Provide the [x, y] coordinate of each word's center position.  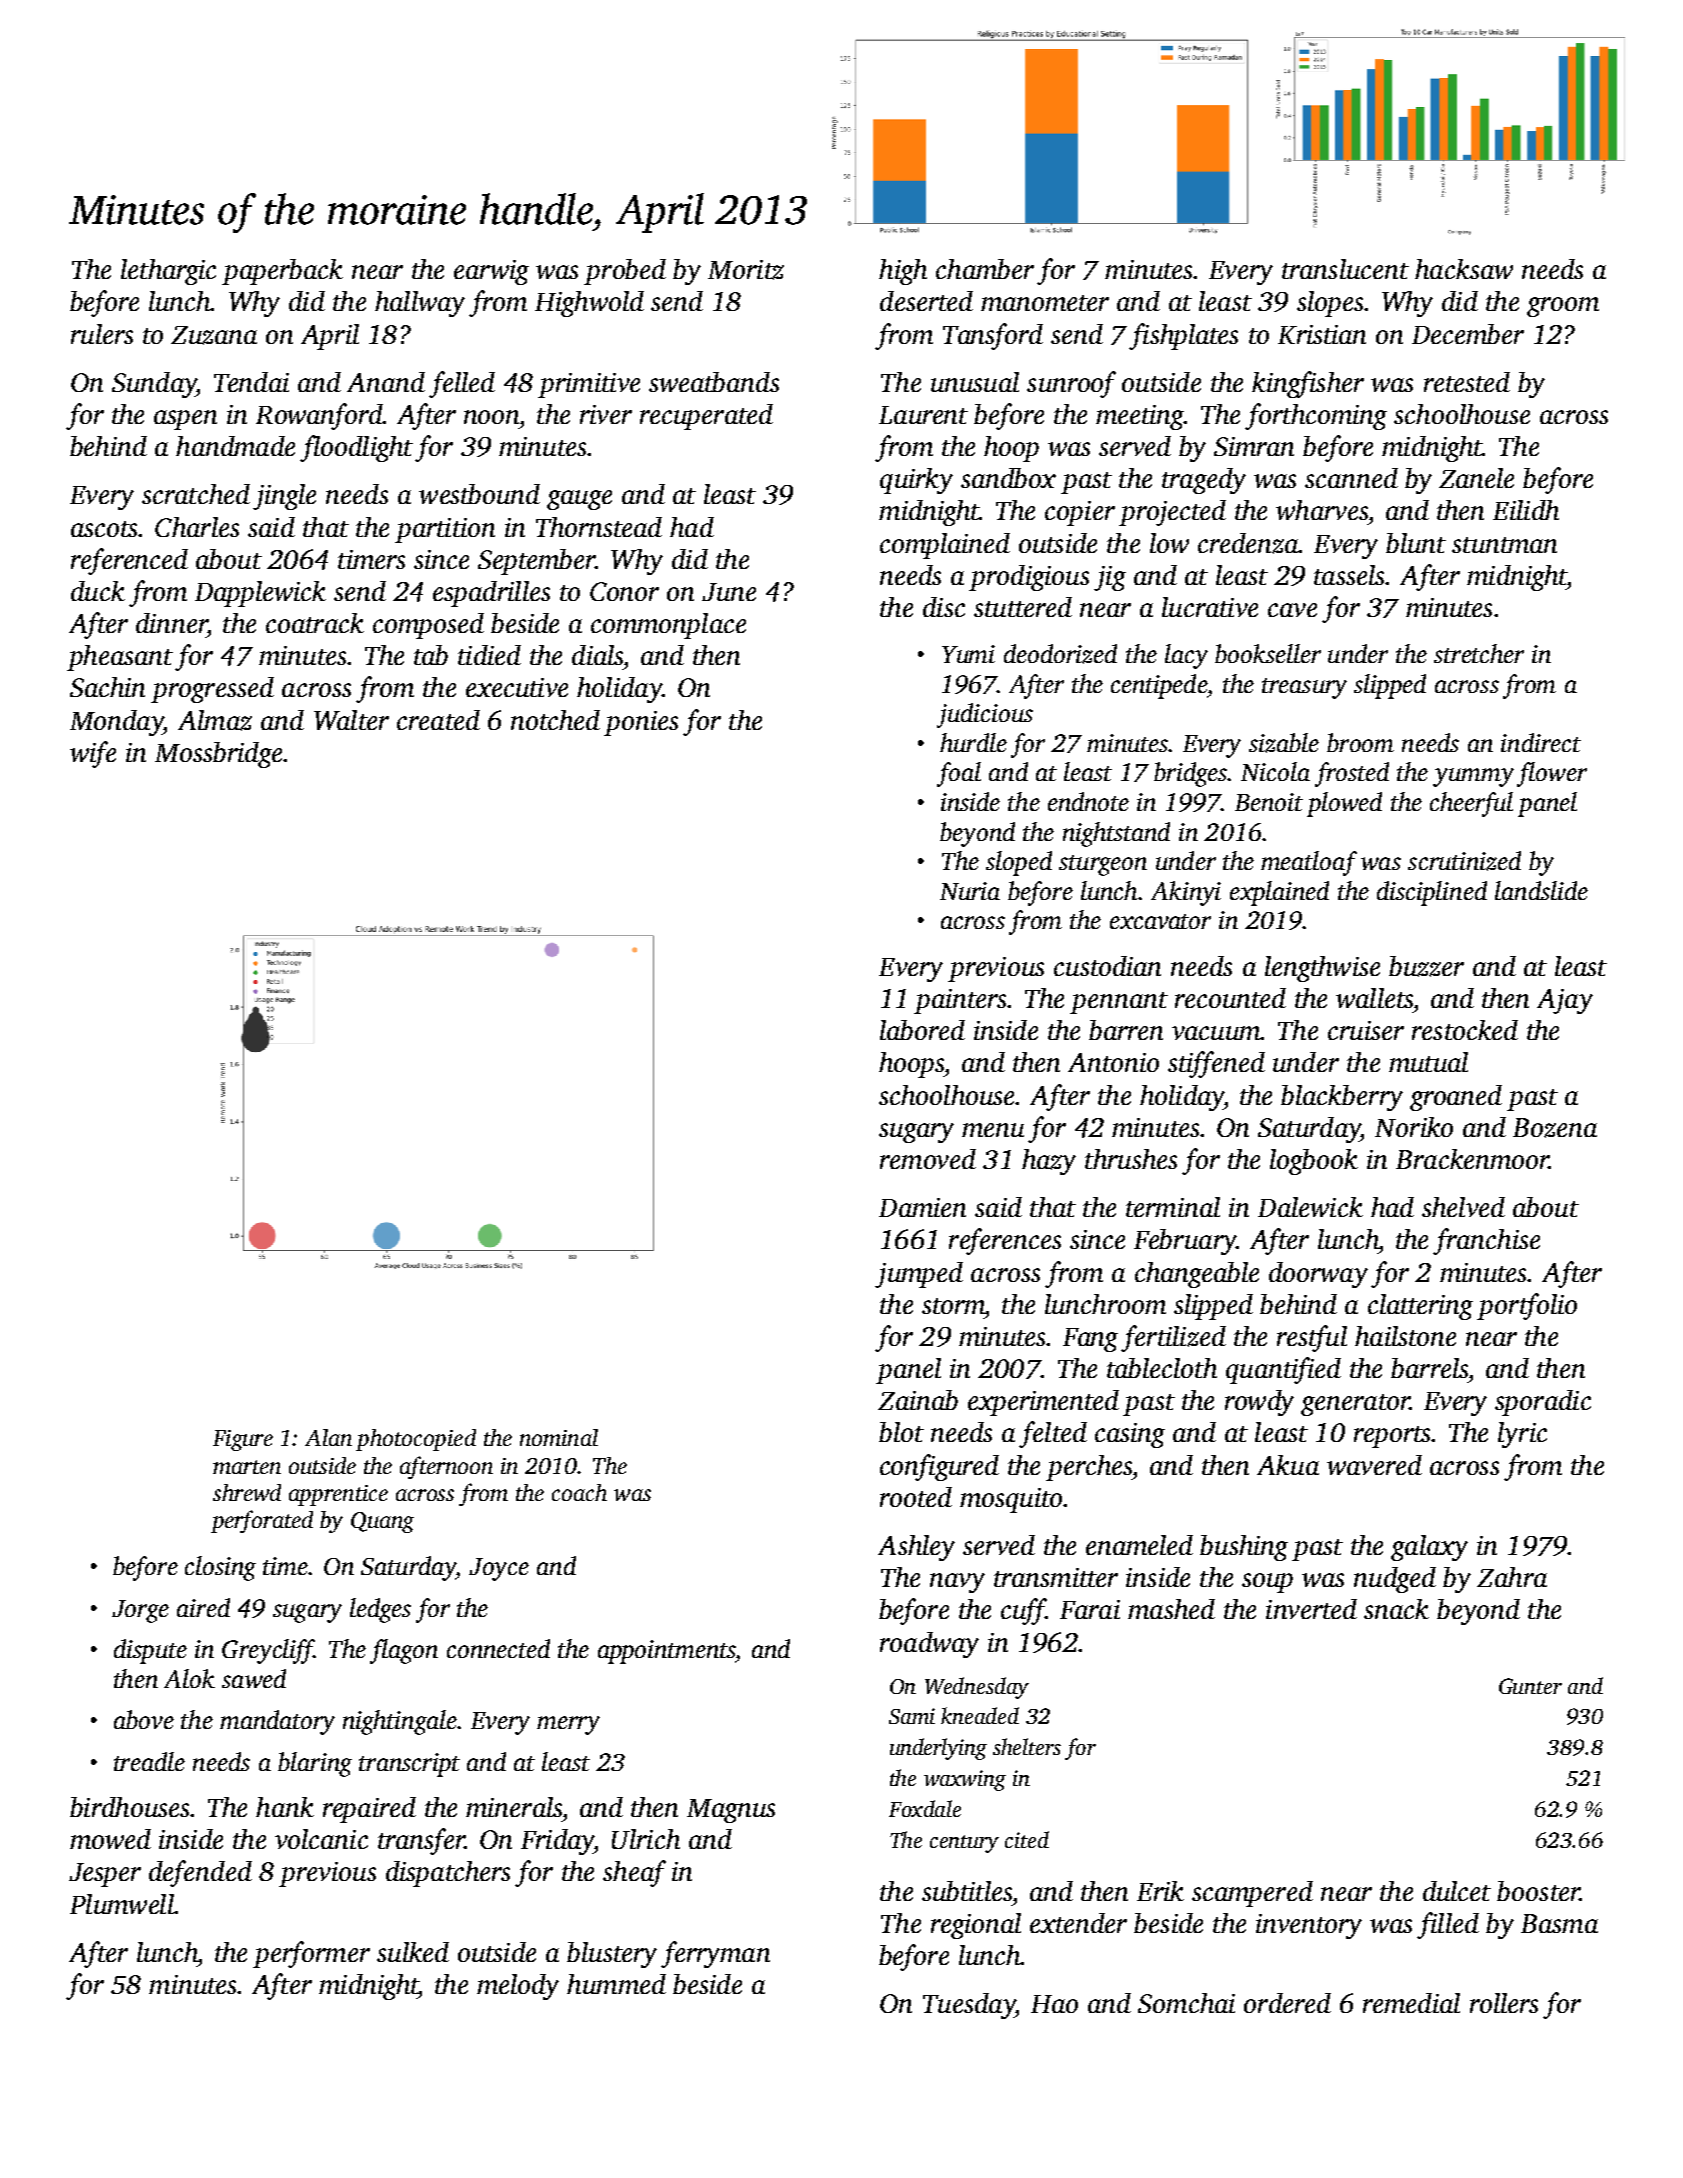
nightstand [1116, 834]
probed [625, 272]
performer [311, 1954]
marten [247, 1467]
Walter [351, 720]
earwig [491, 272]
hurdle [973, 742]
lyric [1522, 1435]
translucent [1345, 269]
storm [953, 1306]
